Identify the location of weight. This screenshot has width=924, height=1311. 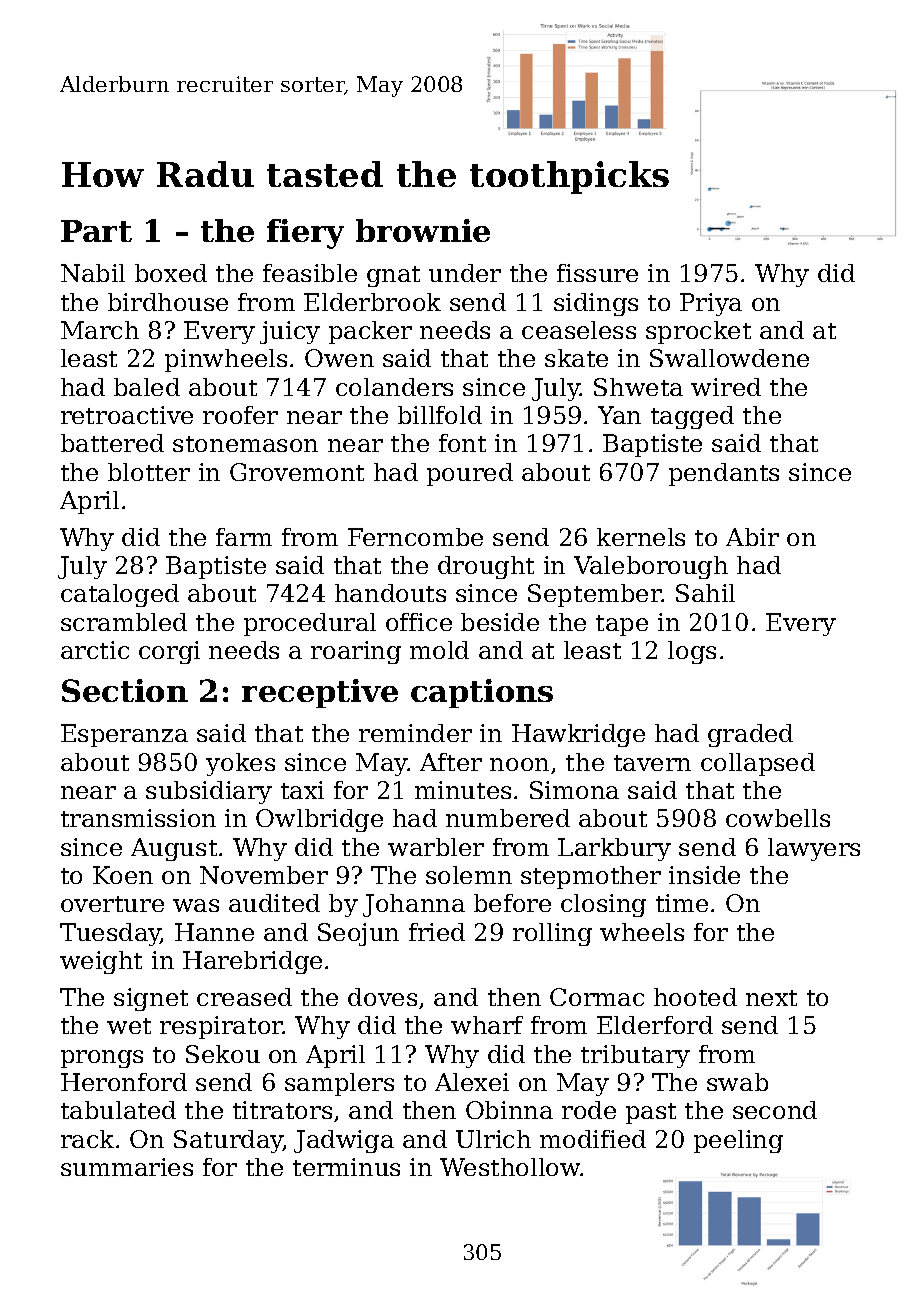
(101, 962).
